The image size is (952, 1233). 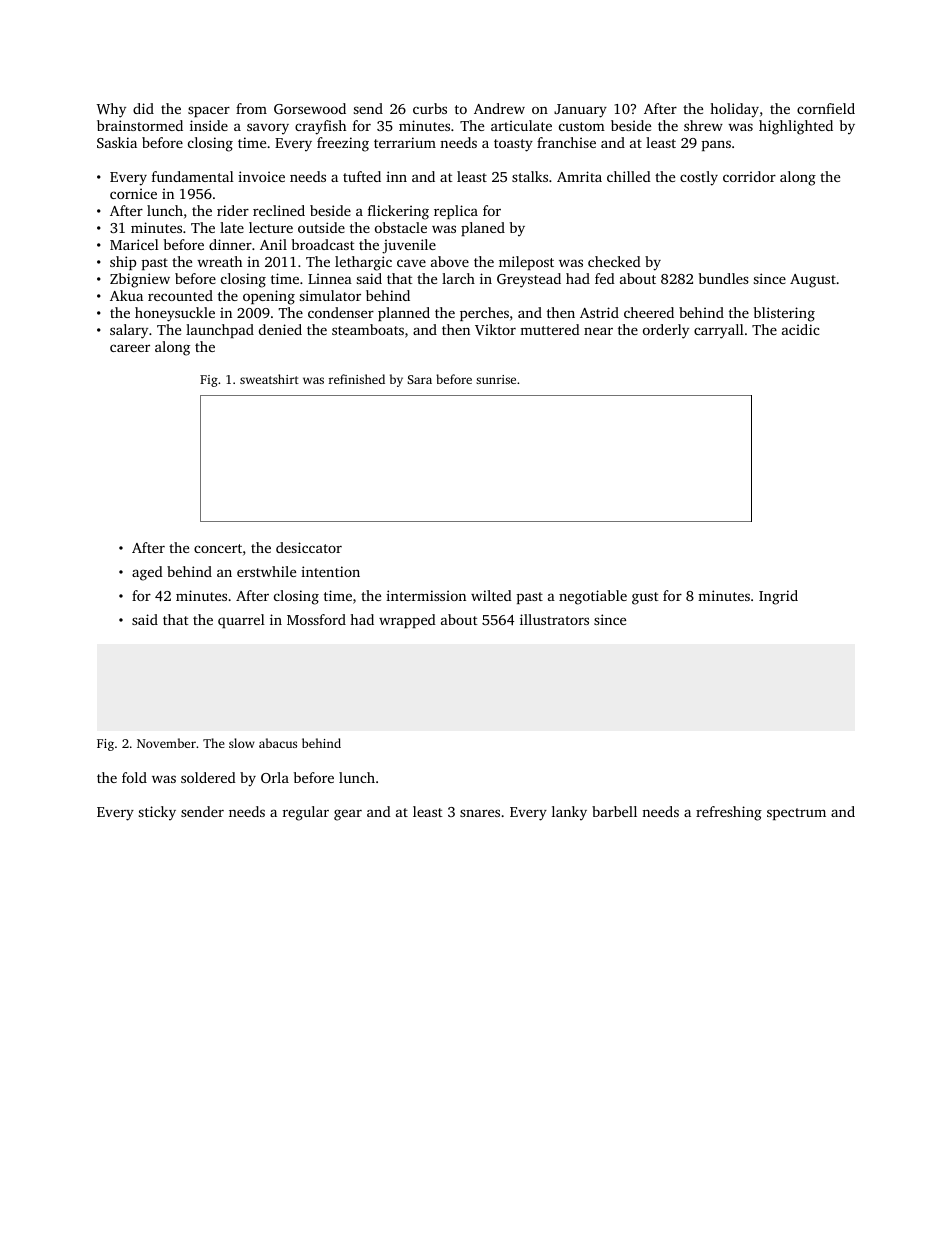 I want to click on condenser, so click(x=341, y=312).
